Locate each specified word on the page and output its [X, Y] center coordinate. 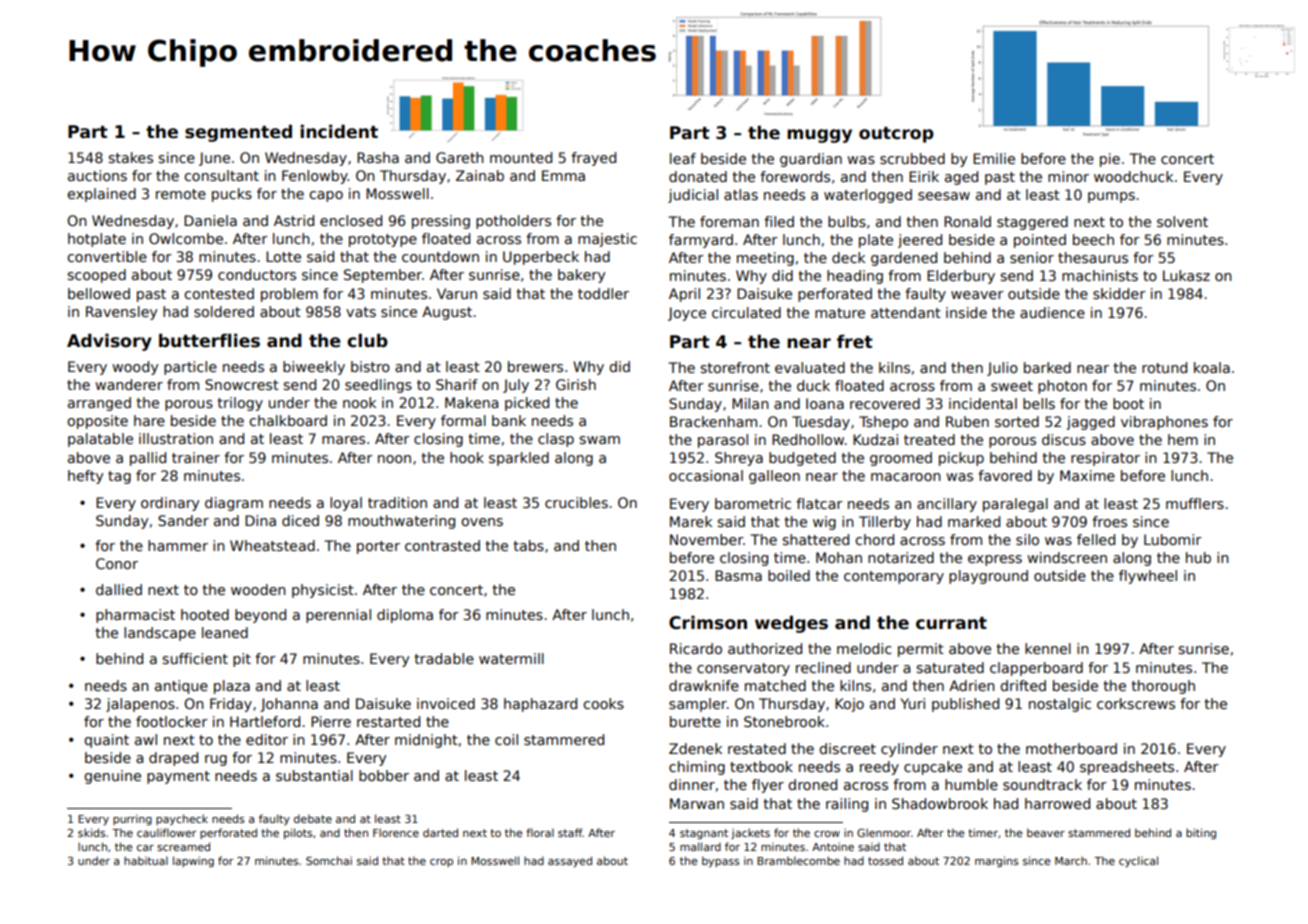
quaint [106, 741]
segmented [238, 133]
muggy [819, 136]
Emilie [994, 158]
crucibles [576, 502]
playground [988, 577]
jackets [750, 833]
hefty [85, 477]
